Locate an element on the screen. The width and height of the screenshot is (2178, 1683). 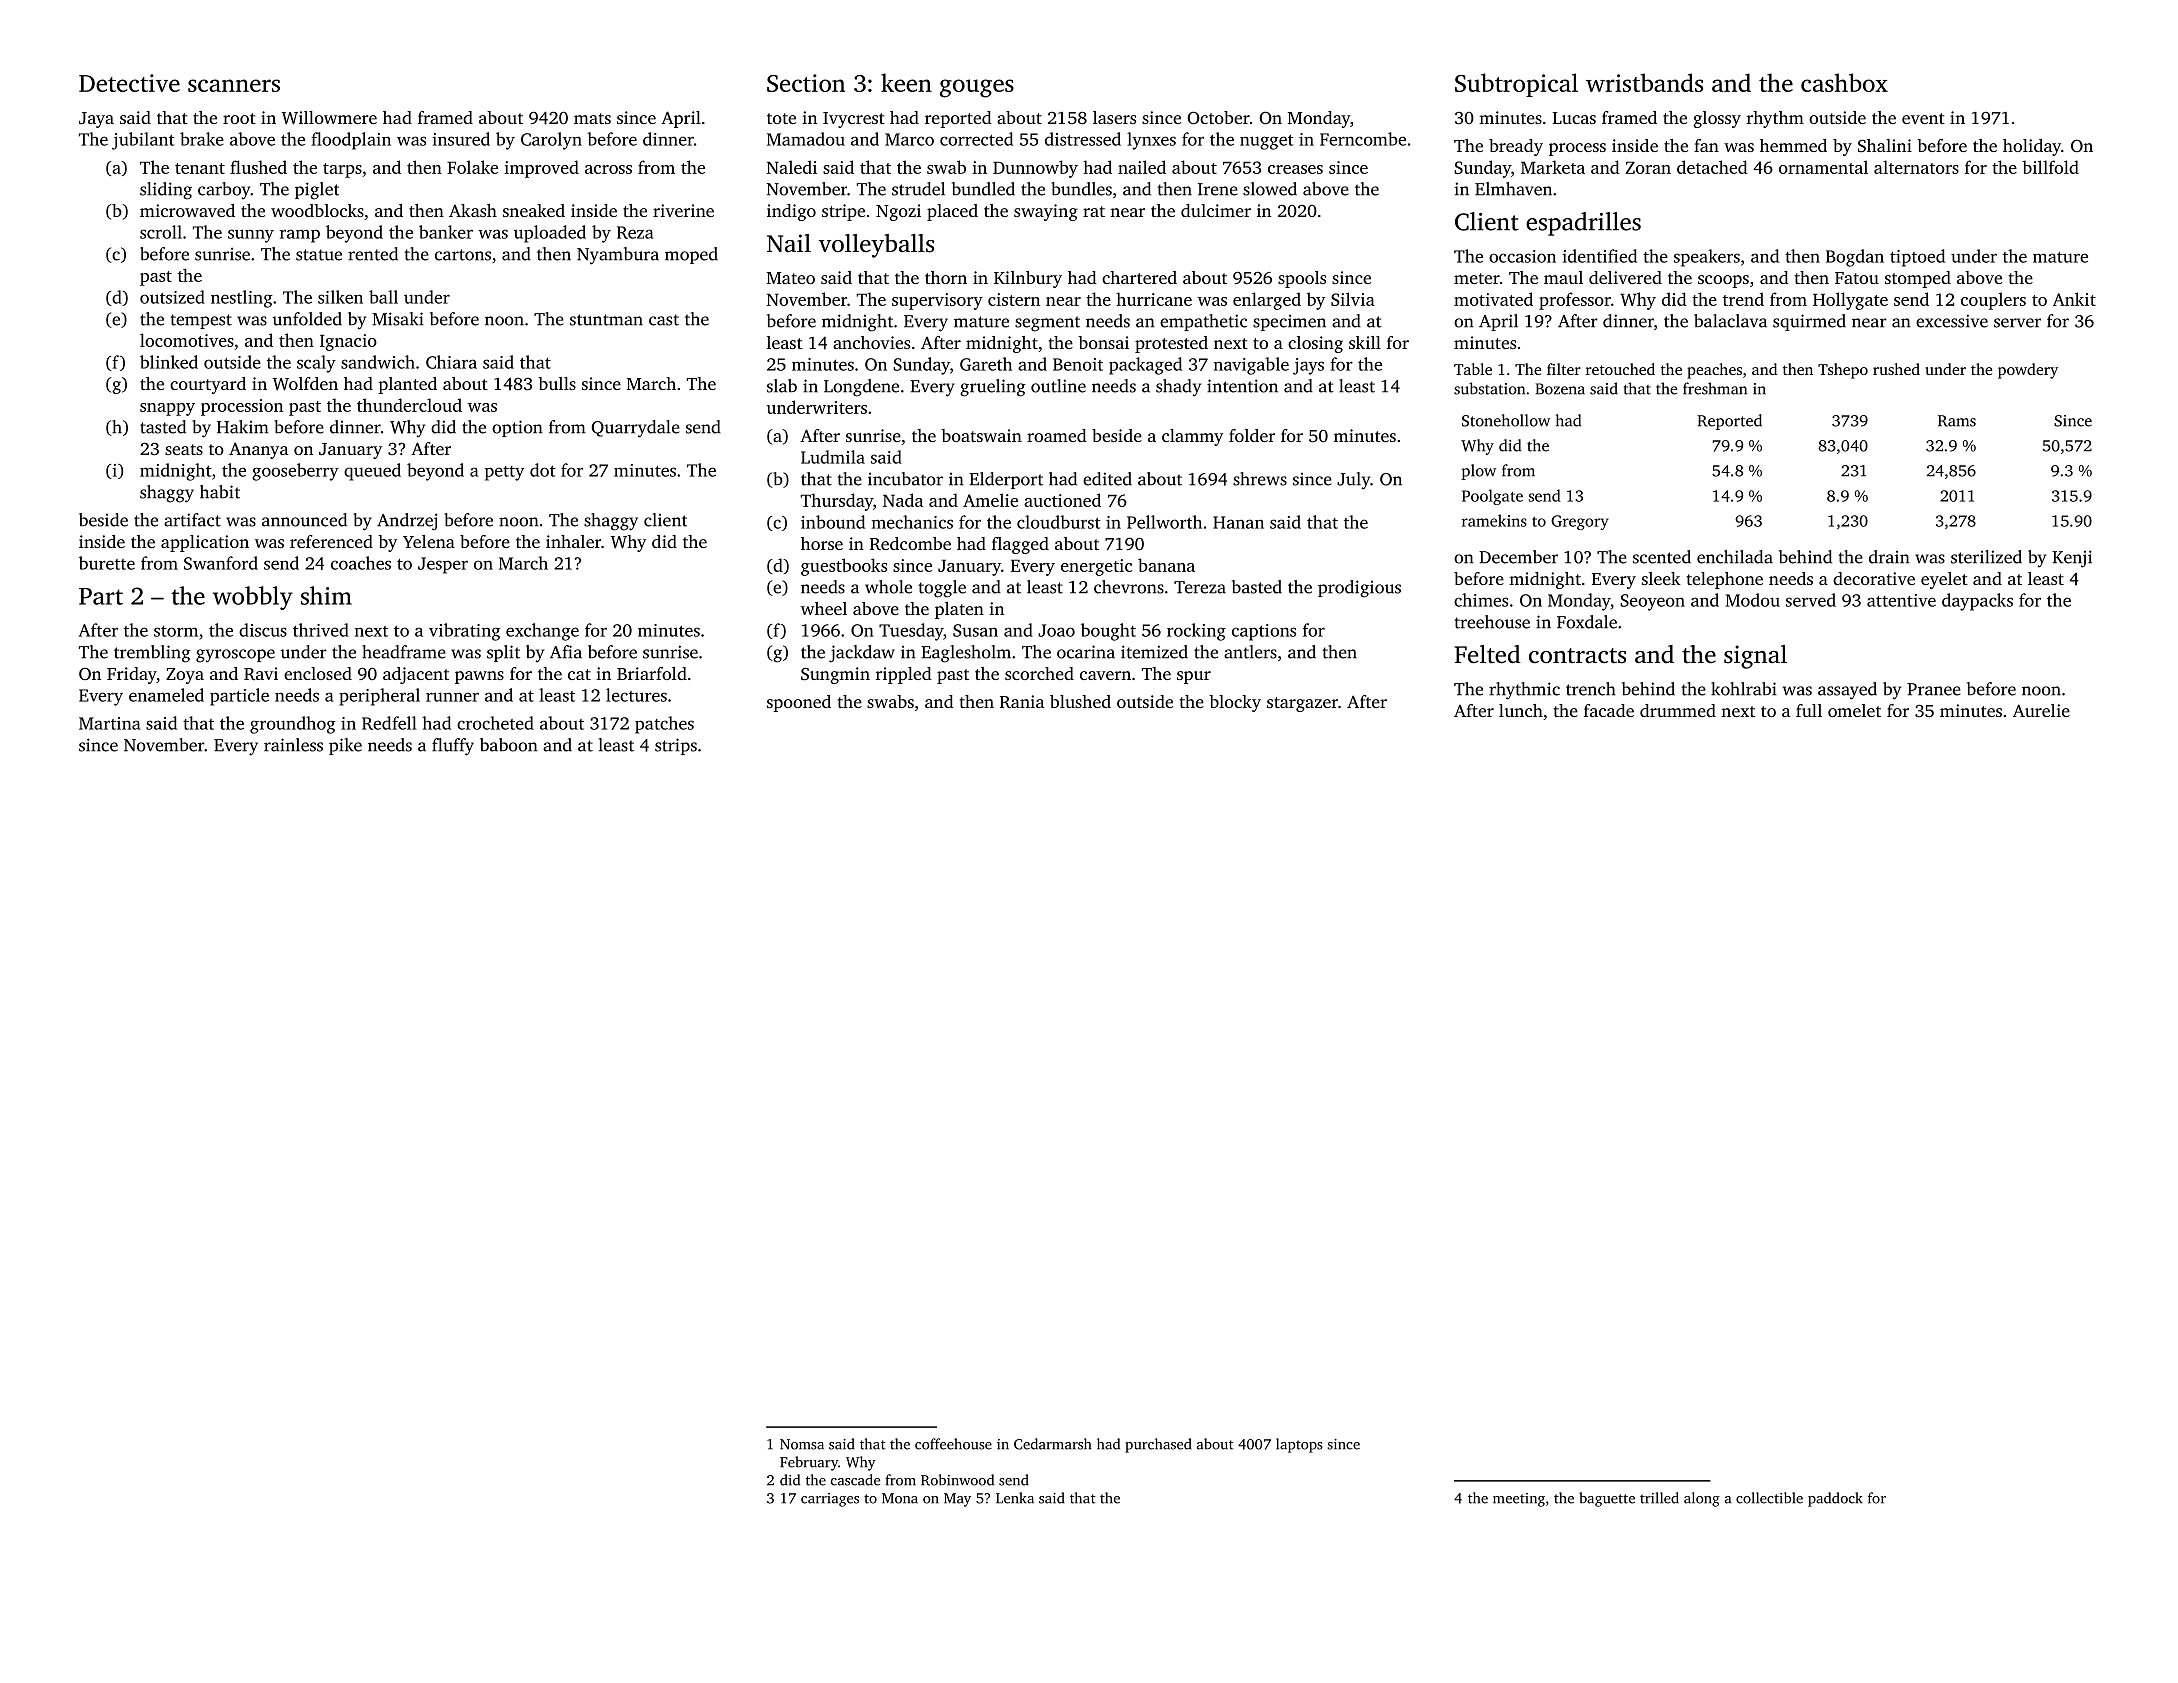
laptops is located at coordinates (1299, 1445).
